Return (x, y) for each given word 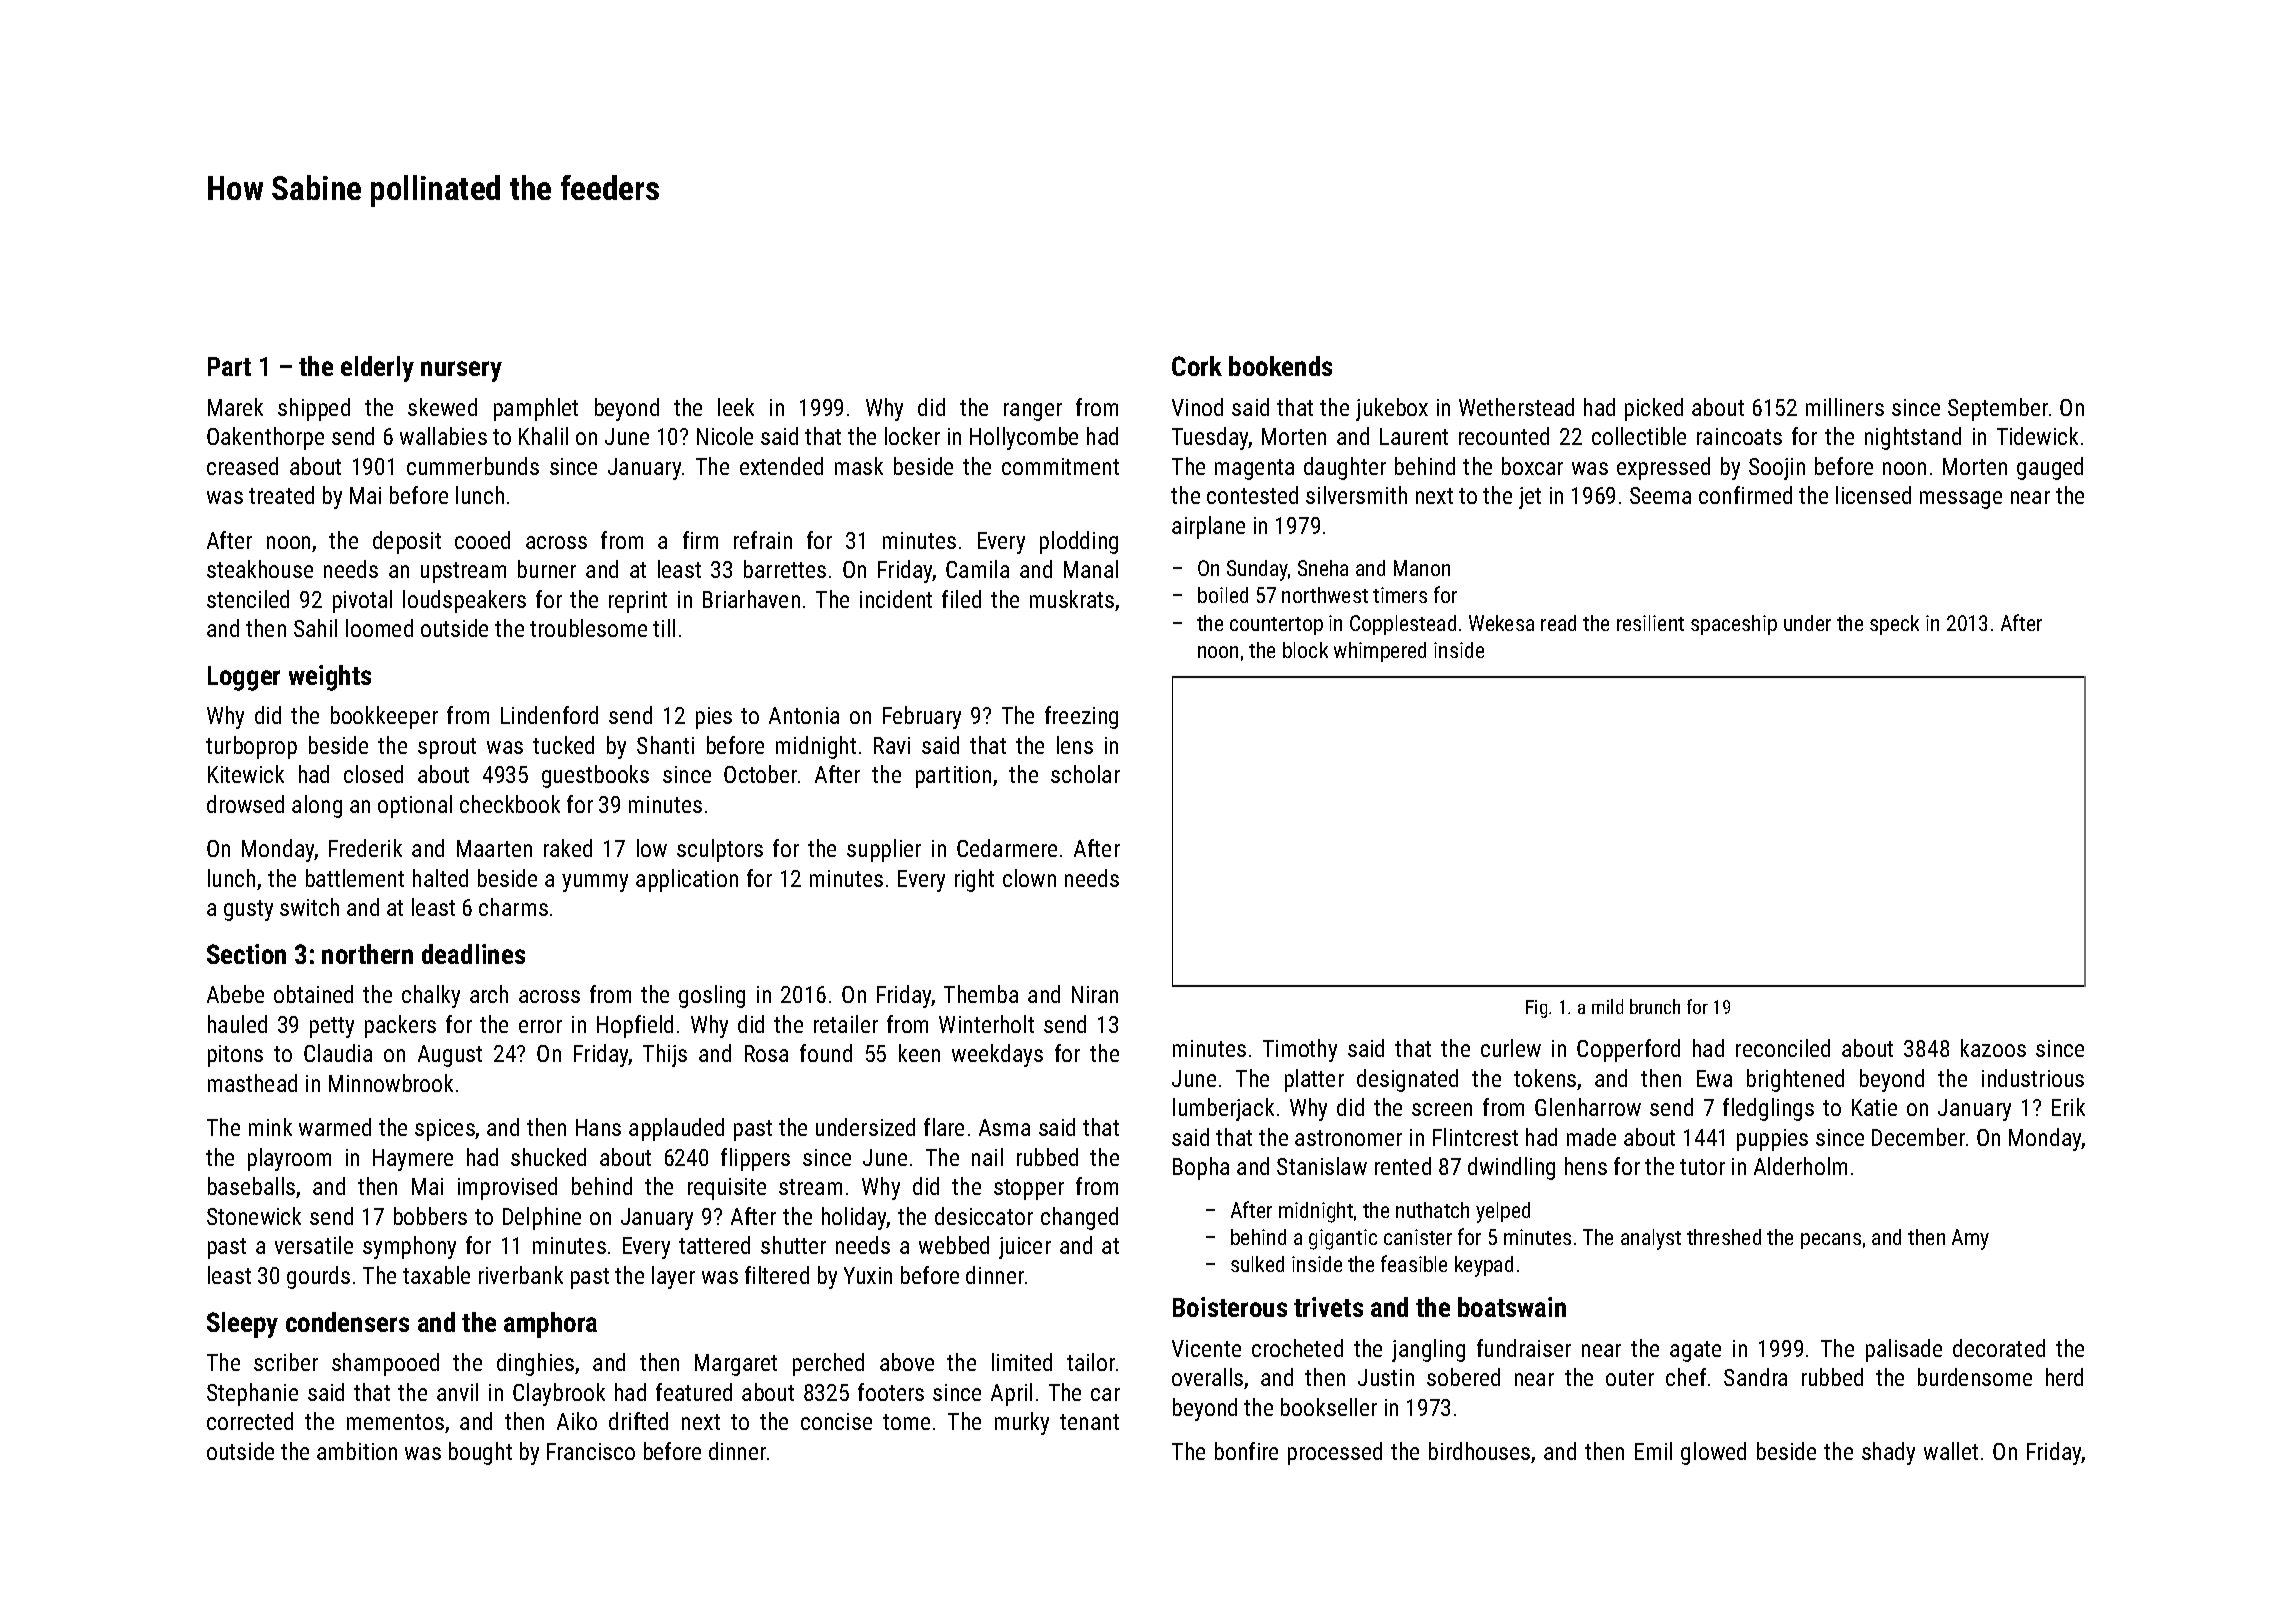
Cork (1197, 366)
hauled (237, 1024)
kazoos (1993, 1048)
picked (1654, 409)
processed (1335, 1453)
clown (1029, 878)
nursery (461, 371)
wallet (1951, 1451)
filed (961, 599)
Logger (244, 678)
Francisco (591, 1451)
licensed (1873, 495)
